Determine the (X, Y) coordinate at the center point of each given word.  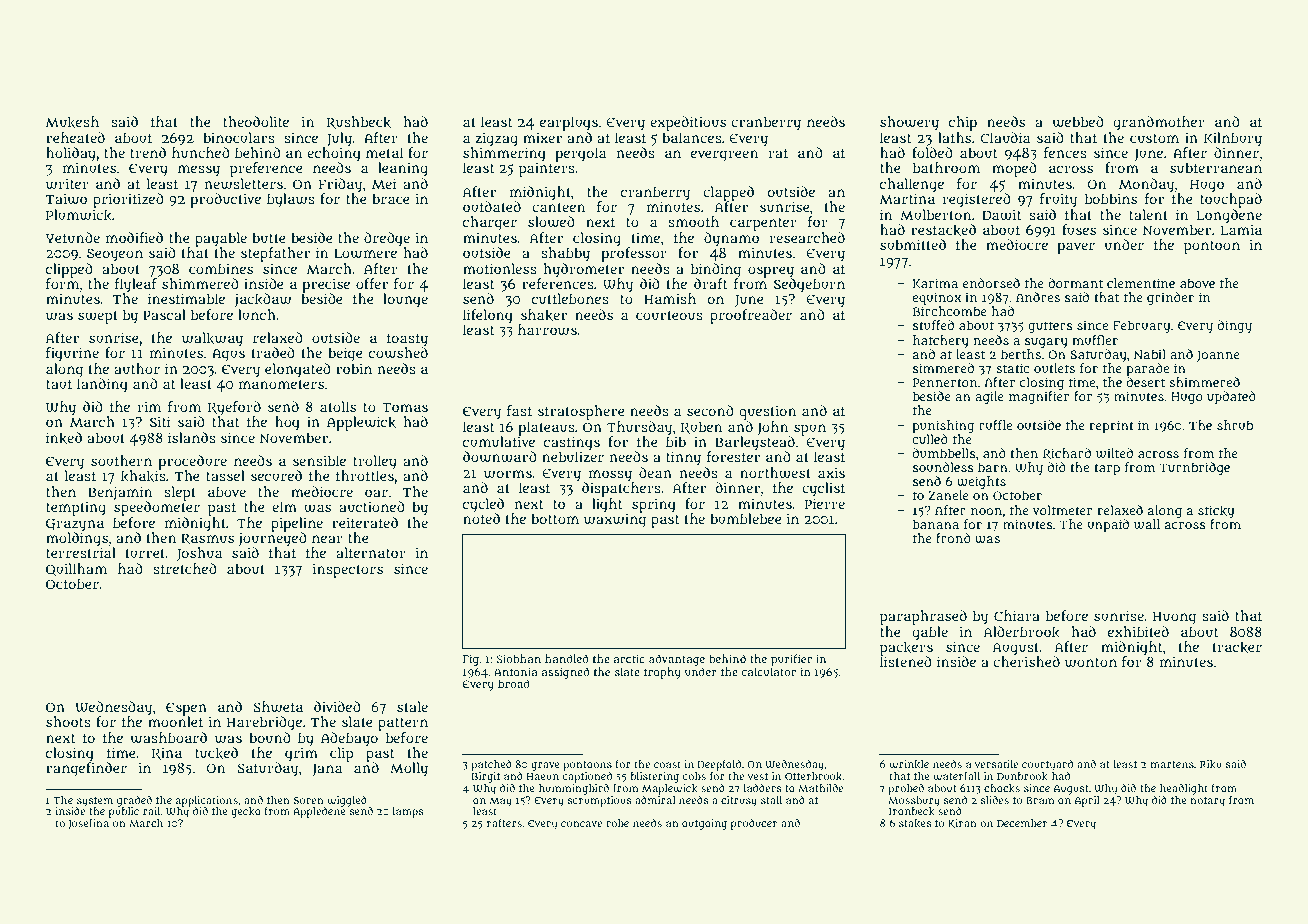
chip (963, 123)
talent (1148, 214)
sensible (319, 460)
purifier (791, 660)
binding (716, 270)
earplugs (569, 123)
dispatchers (621, 489)
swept (98, 317)
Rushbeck (359, 122)
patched (491, 765)
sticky (1216, 511)
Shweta (278, 707)
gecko (246, 812)
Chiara (1017, 615)
